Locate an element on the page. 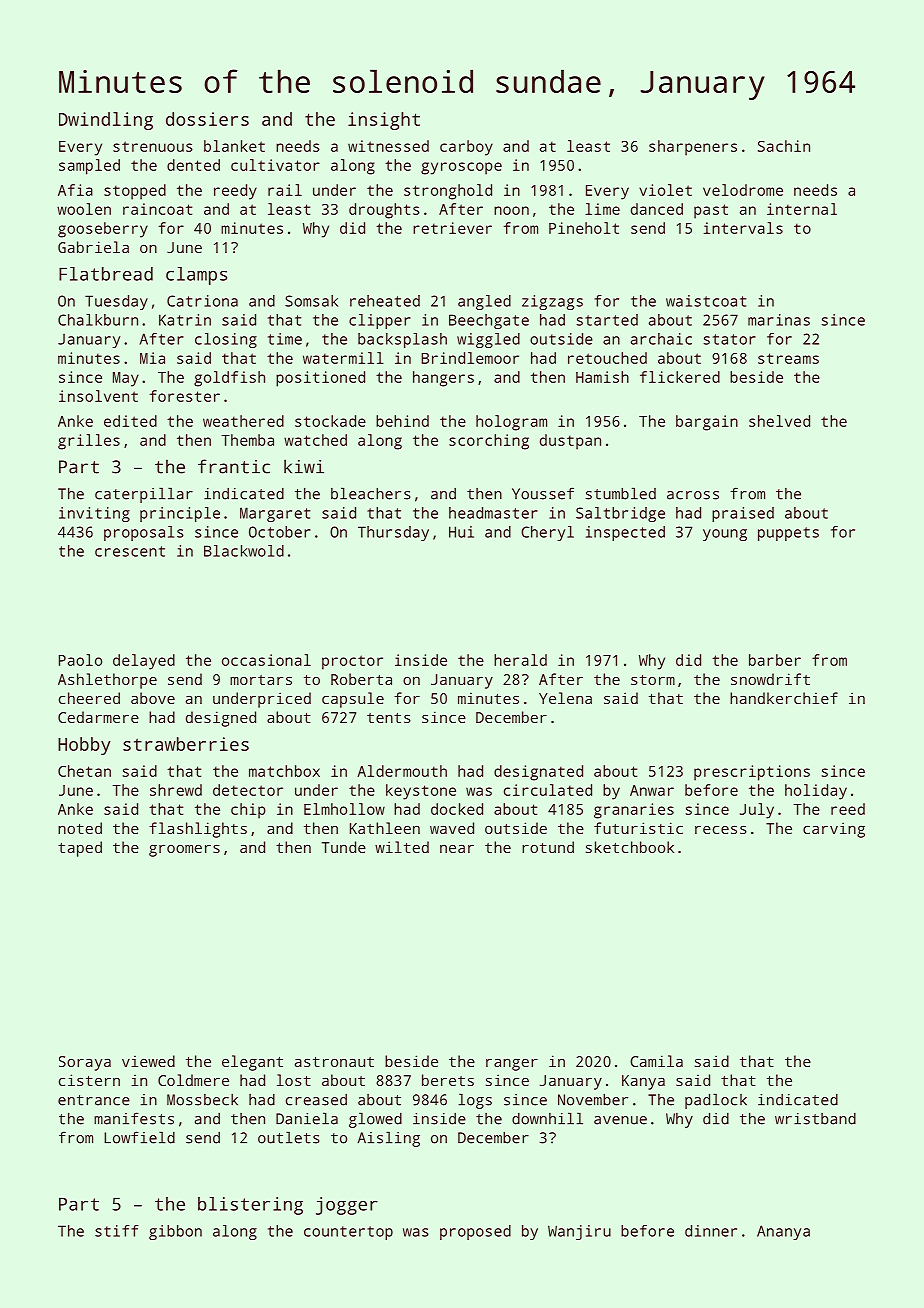 The image size is (924, 1308). insight is located at coordinates (384, 121).
